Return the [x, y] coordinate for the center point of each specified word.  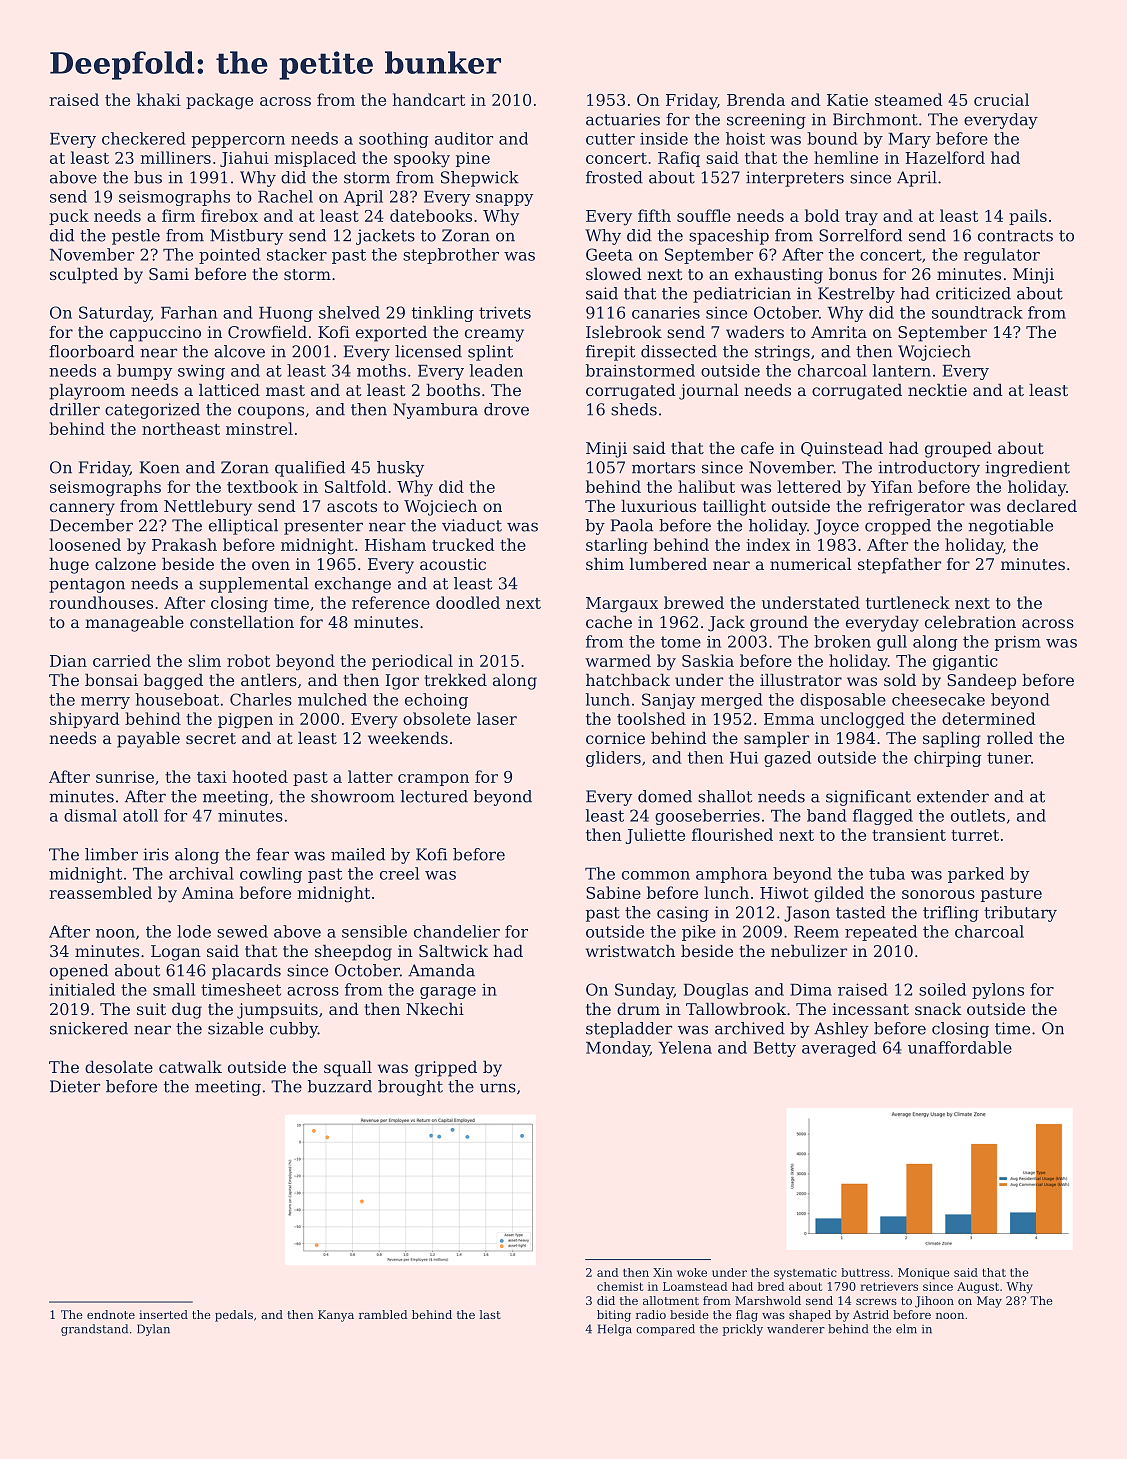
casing [683, 914]
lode [194, 931]
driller [75, 409]
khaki [159, 99]
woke [692, 1272]
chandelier [457, 931]
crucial [1001, 99]
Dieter [75, 1086]
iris [156, 854]
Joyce [836, 527]
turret [975, 835]
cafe [757, 448]
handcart [428, 99]
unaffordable [960, 1047]
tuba [887, 873]
